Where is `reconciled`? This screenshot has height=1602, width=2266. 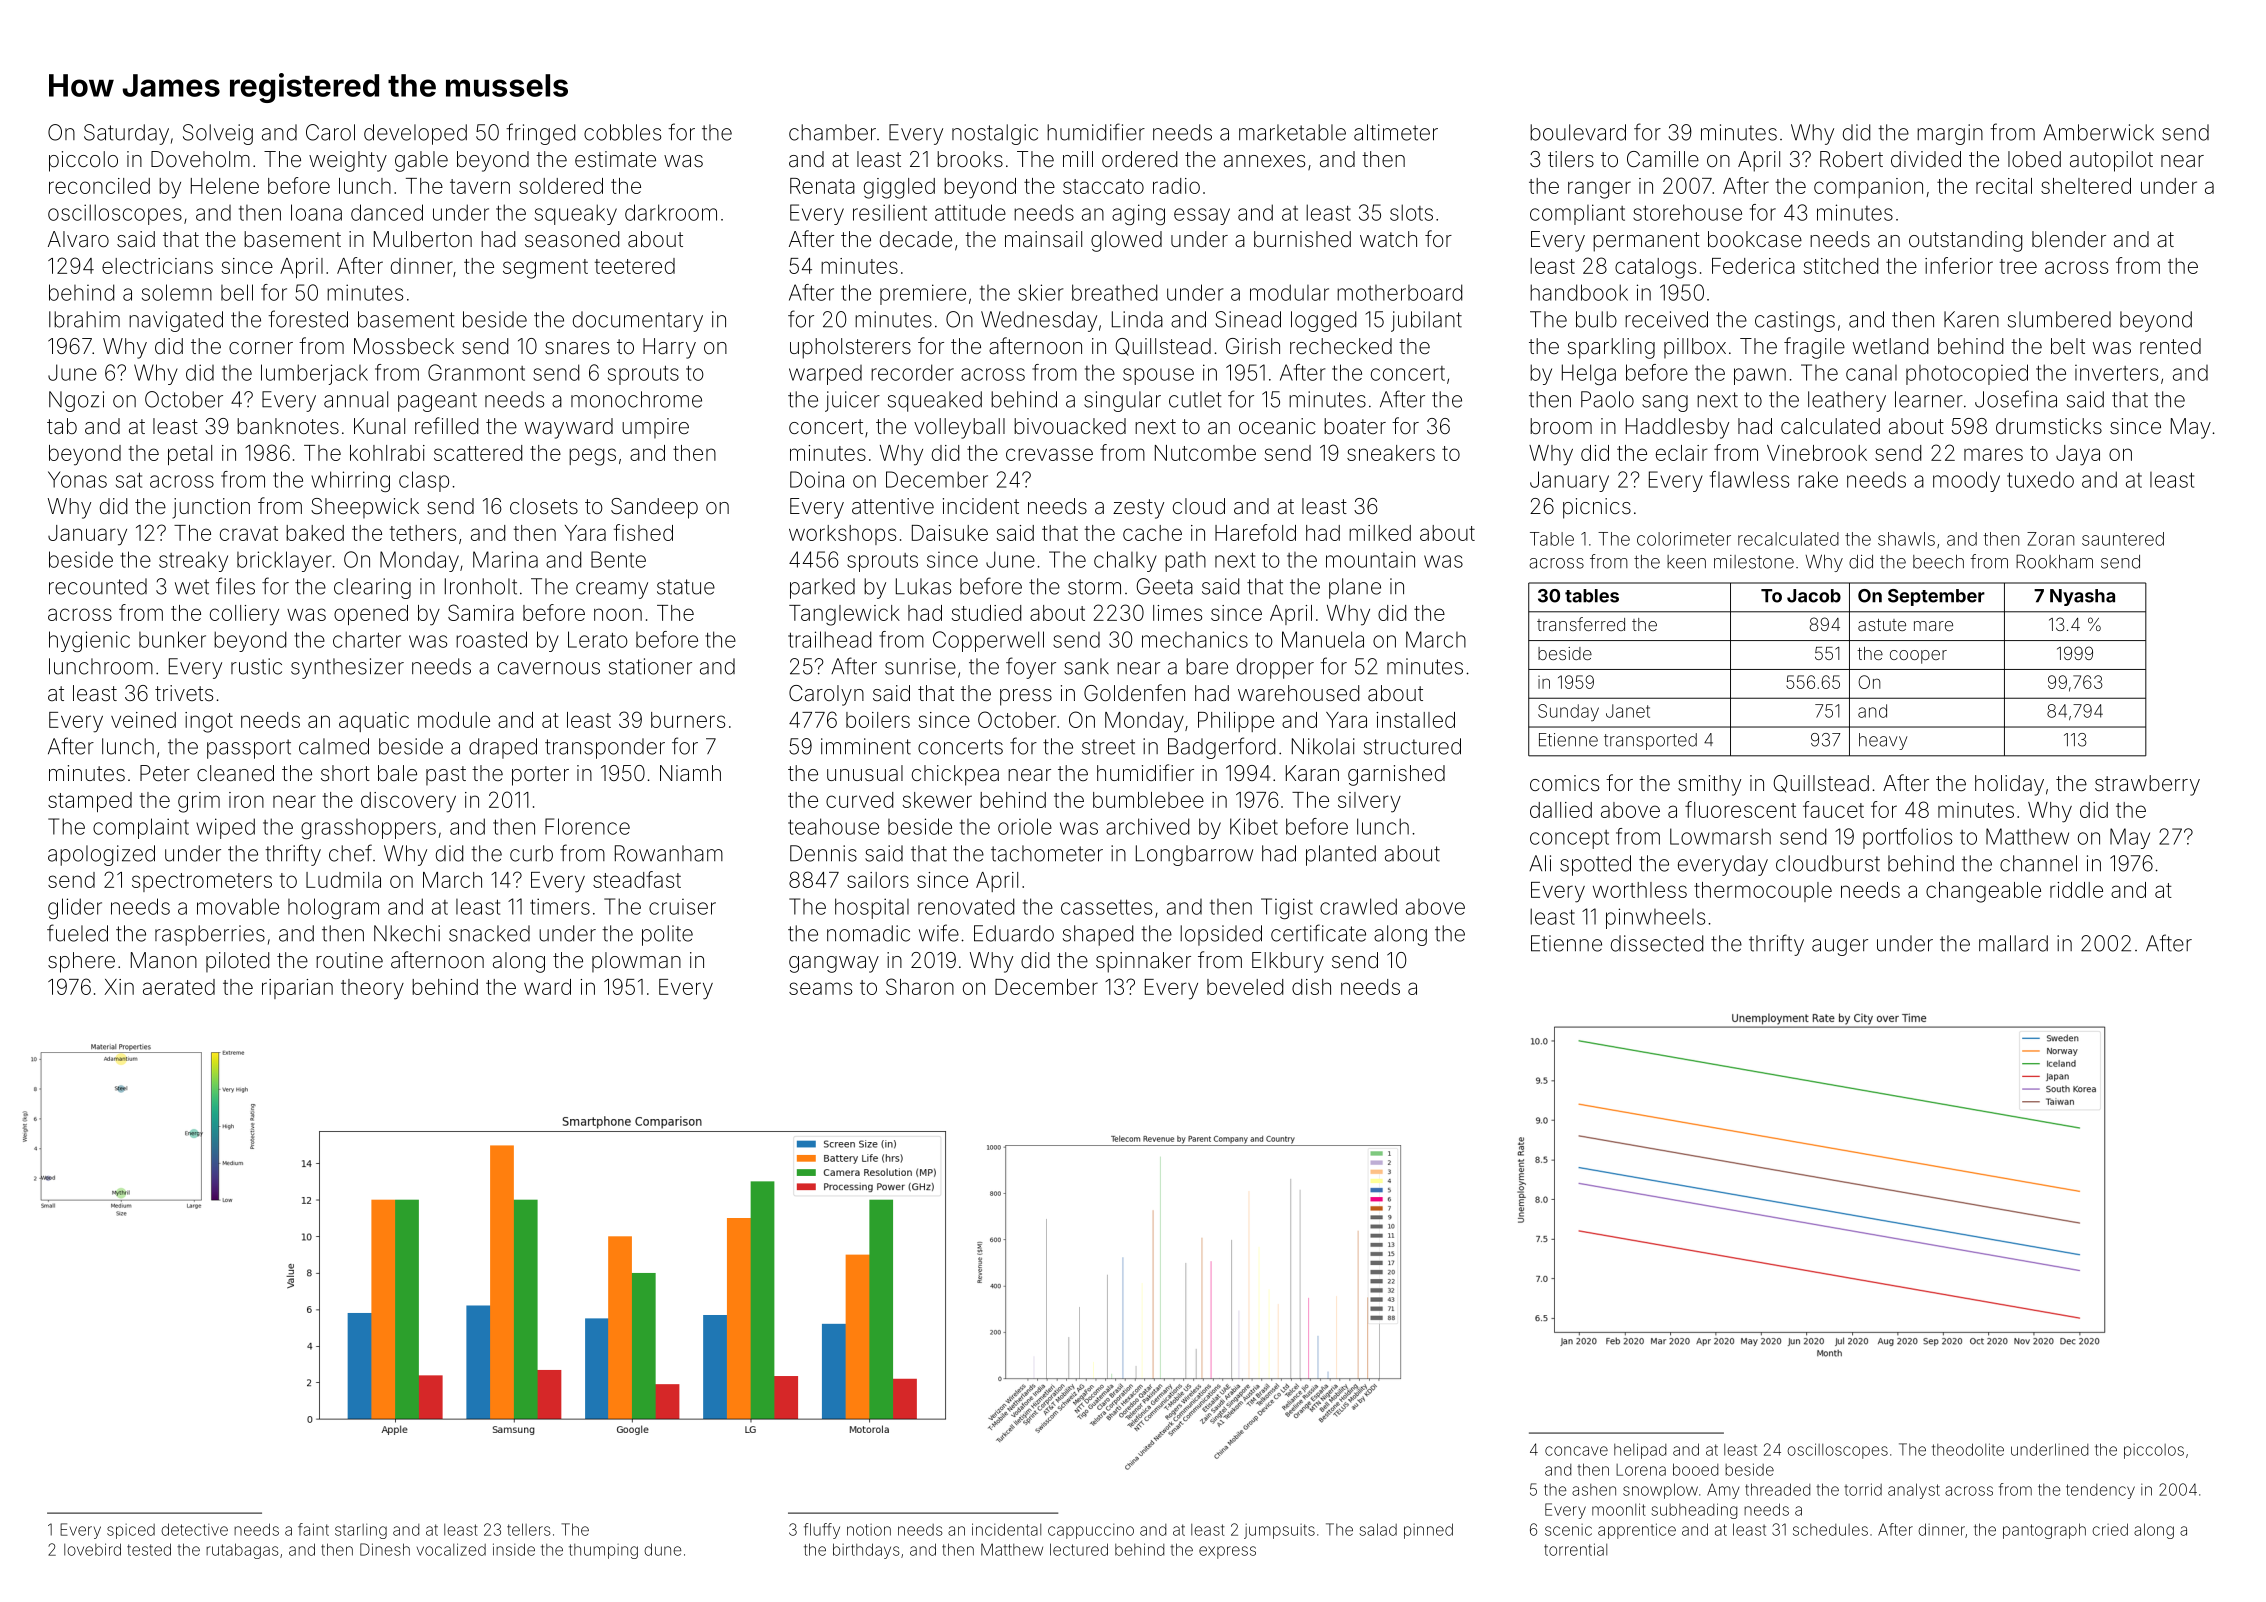 reconciled is located at coordinates (99, 186).
